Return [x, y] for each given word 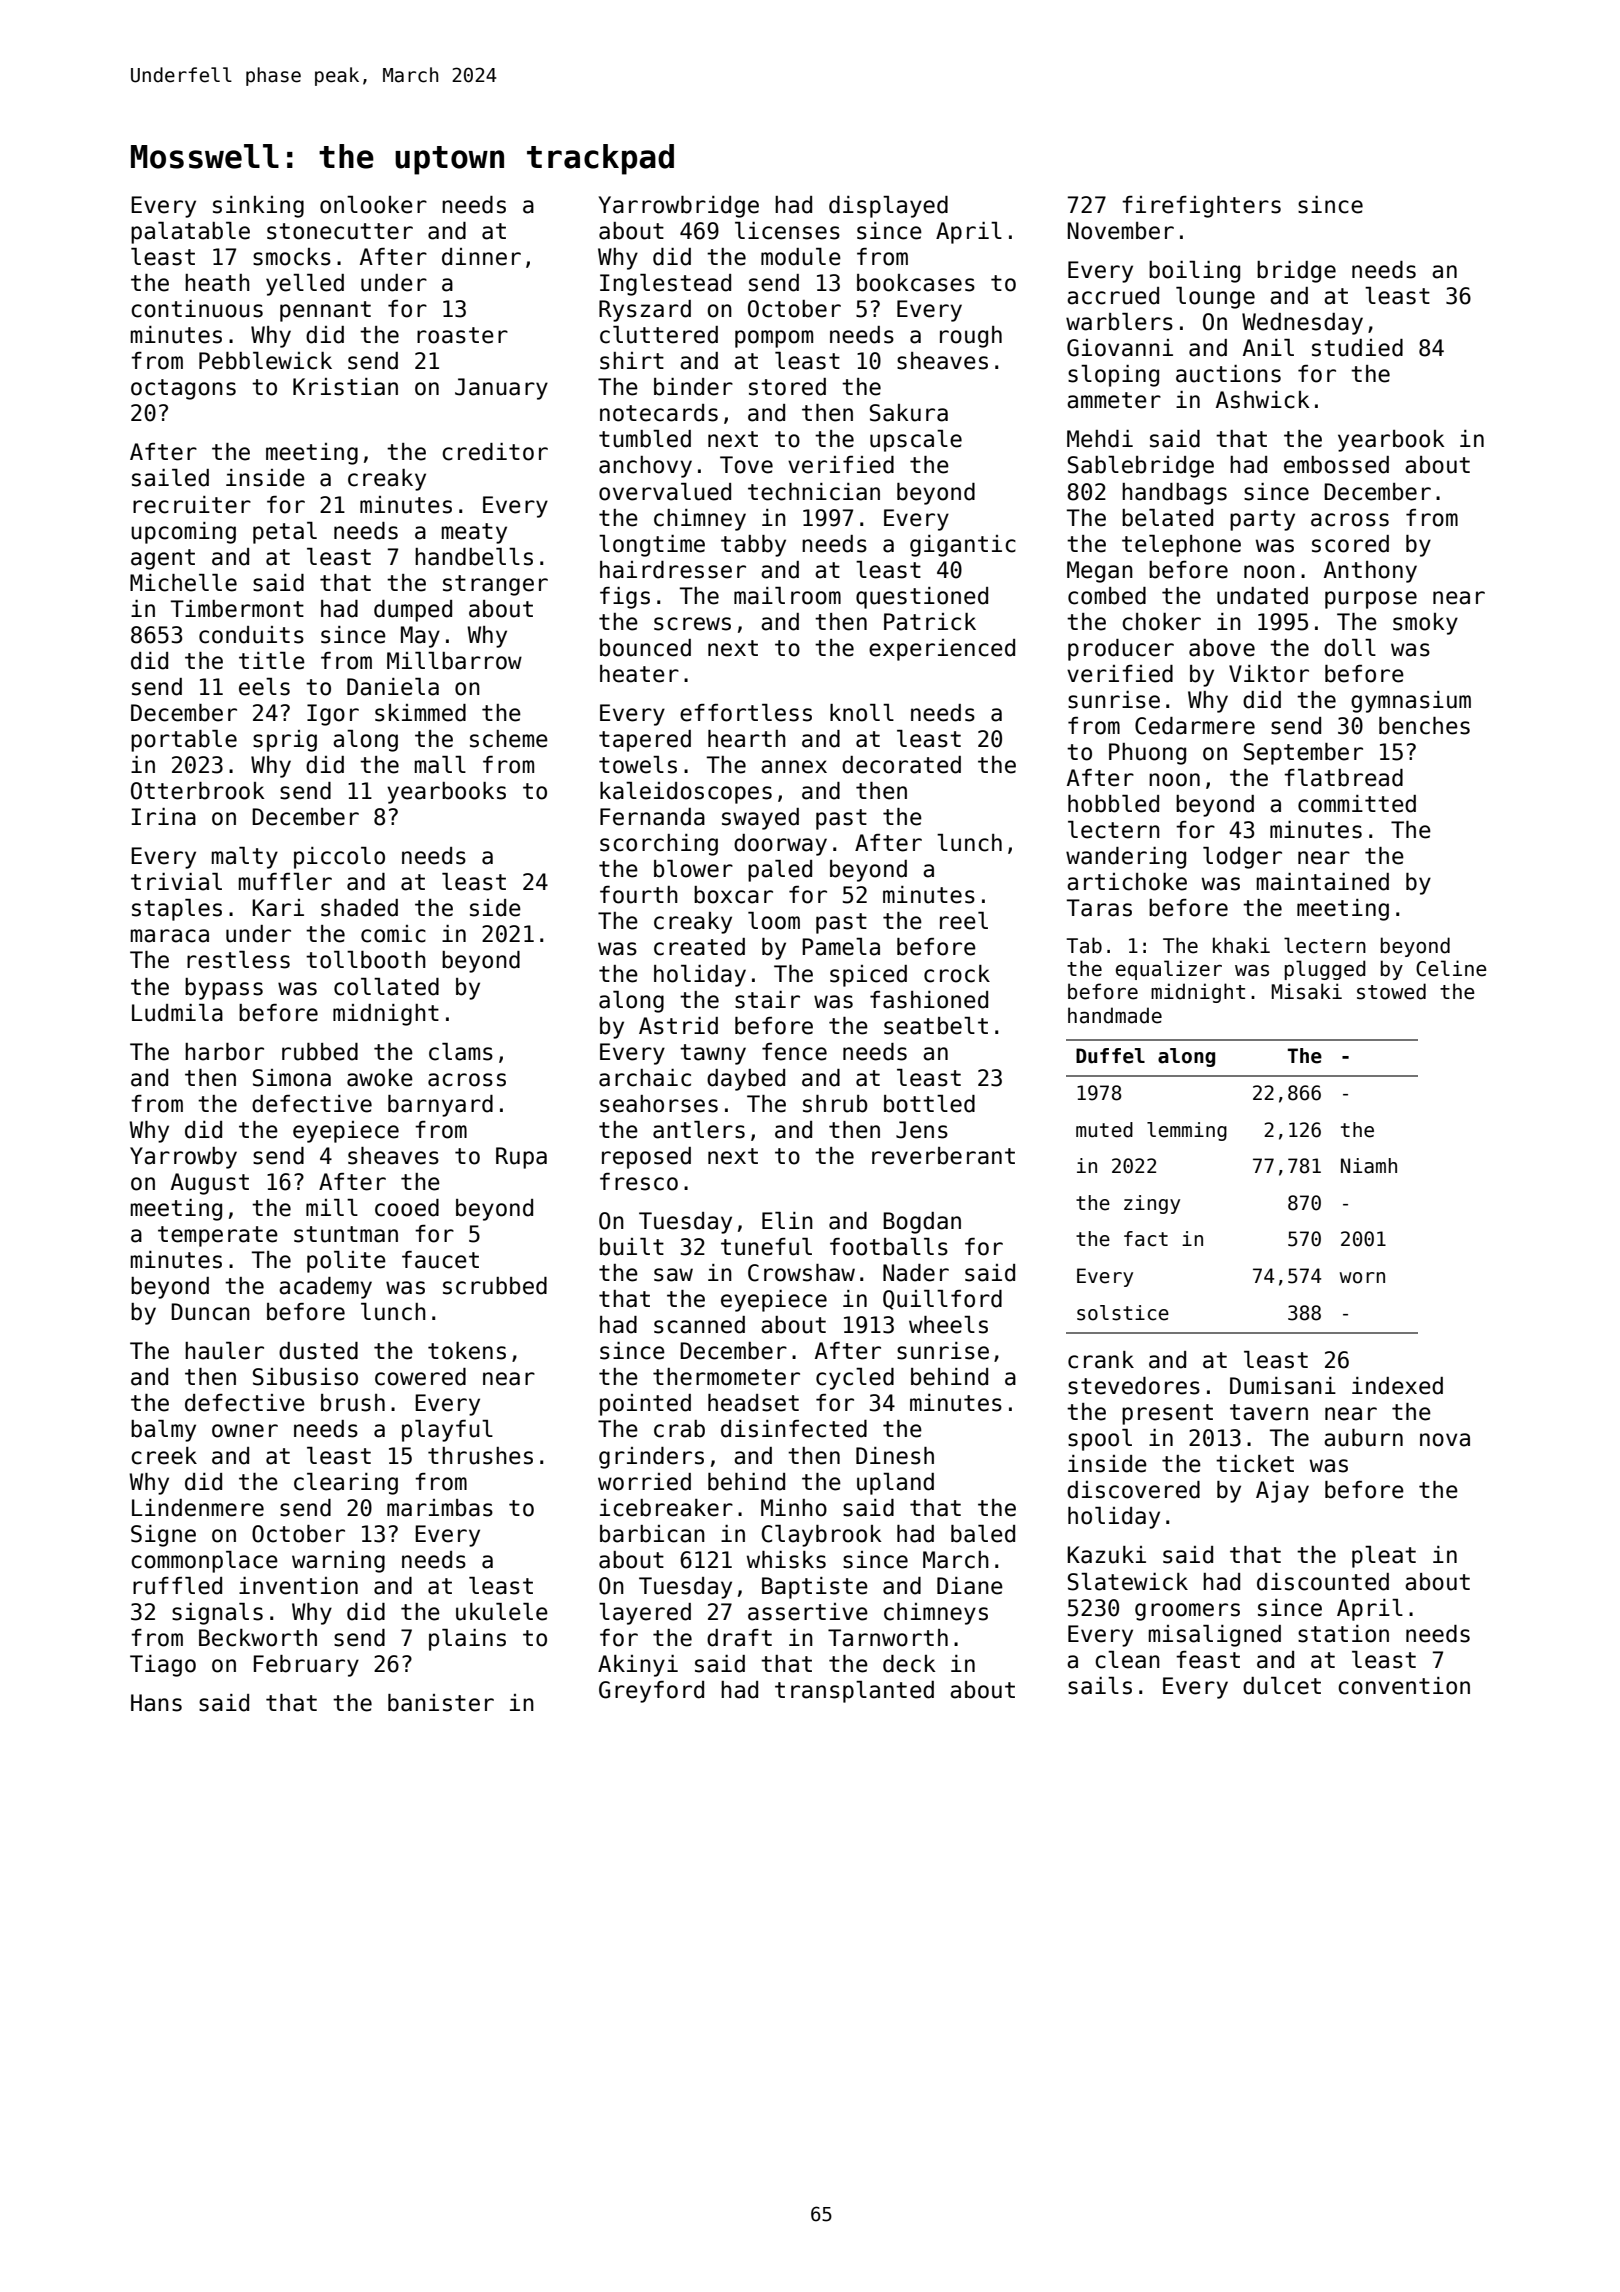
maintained [1323, 882]
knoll [862, 713]
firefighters [1201, 207]
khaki [1241, 945]
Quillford [942, 1300]
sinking [258, 207]
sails [1100, 1686]
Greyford [651, 1692]
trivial [176, 882]
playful [447, 1431]
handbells [474, 557]
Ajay [1282, 1492]
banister [441, 1703]
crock [957, 974]
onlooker [373, 205]
